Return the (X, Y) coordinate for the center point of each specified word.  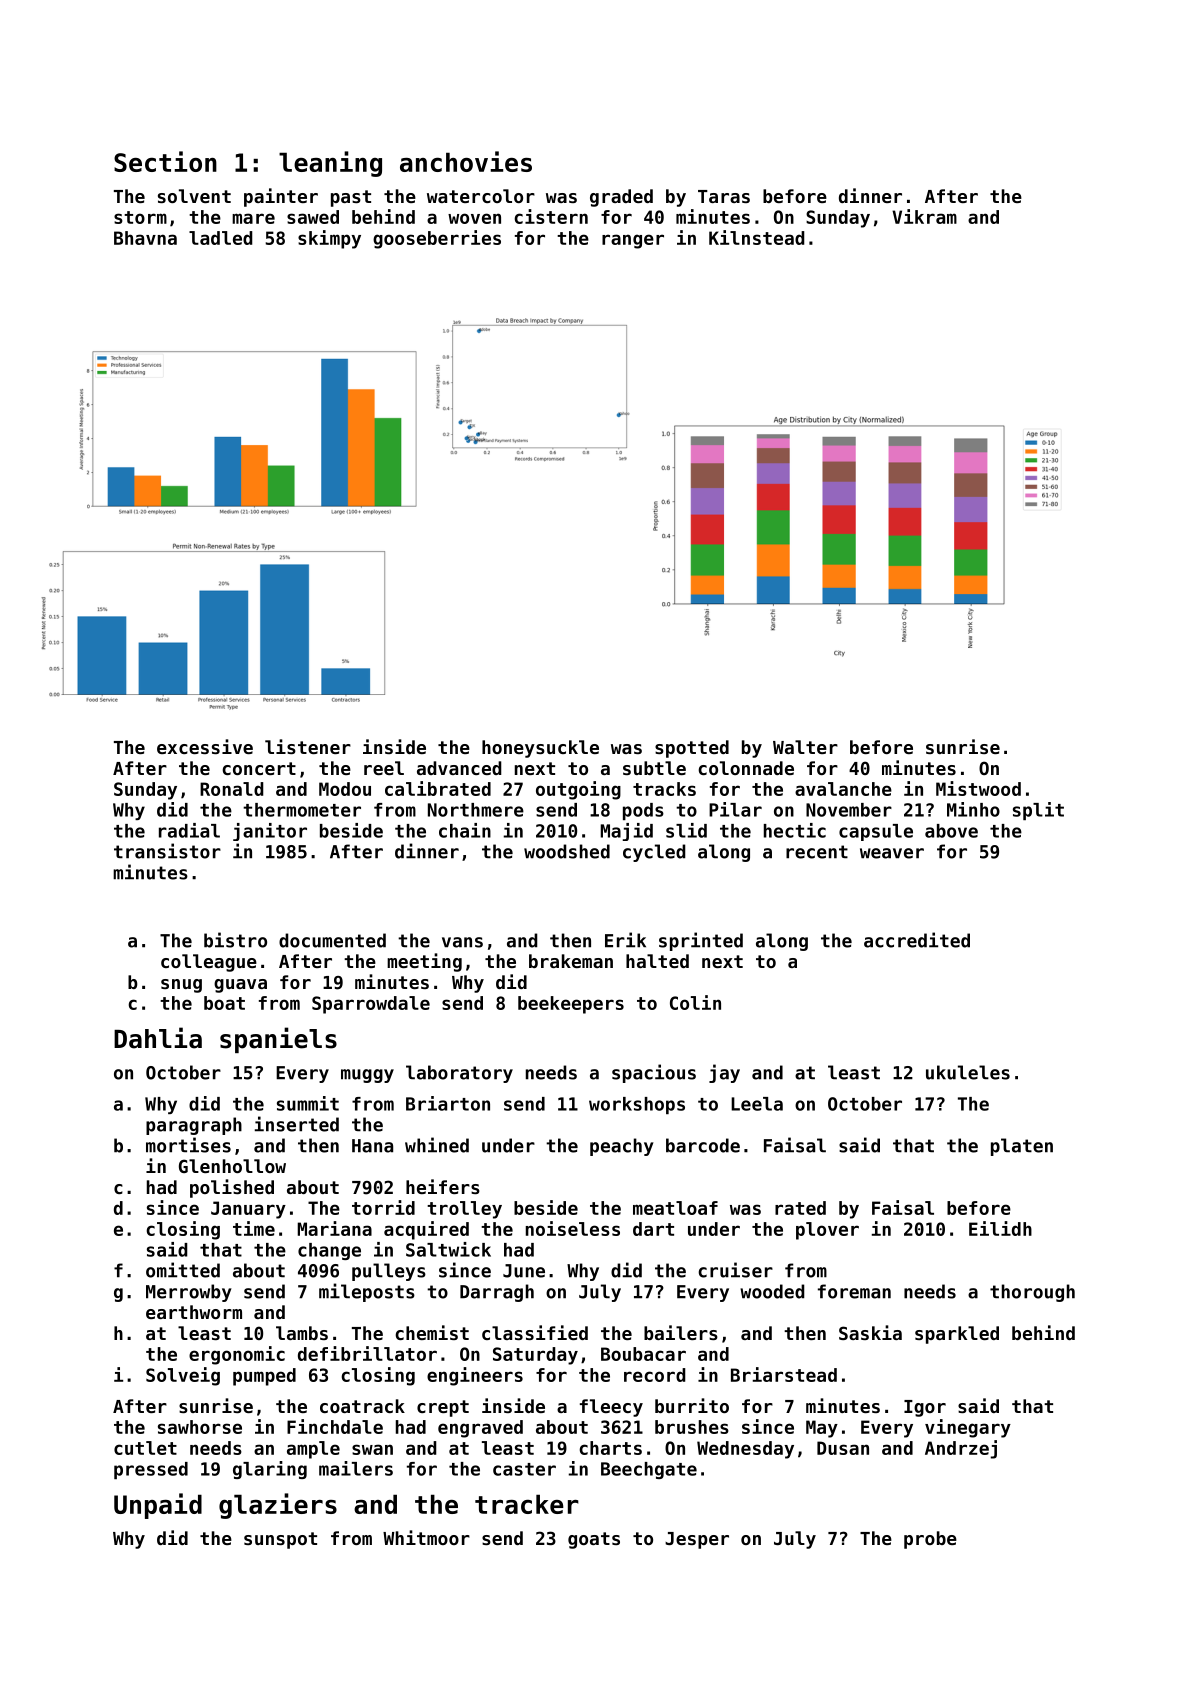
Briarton (448, 1103)
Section (165, 161)
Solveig (183, 1376)
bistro (235, 940)
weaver (892, 853)
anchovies (466, 161)
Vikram (924, 216)
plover (827, 1231)
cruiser (735, 1270)
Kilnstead (757, 237)
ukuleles (968, 1072)
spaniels (278, 1040)
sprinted (701, 941)
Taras (724, 196)
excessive (205, 746)
